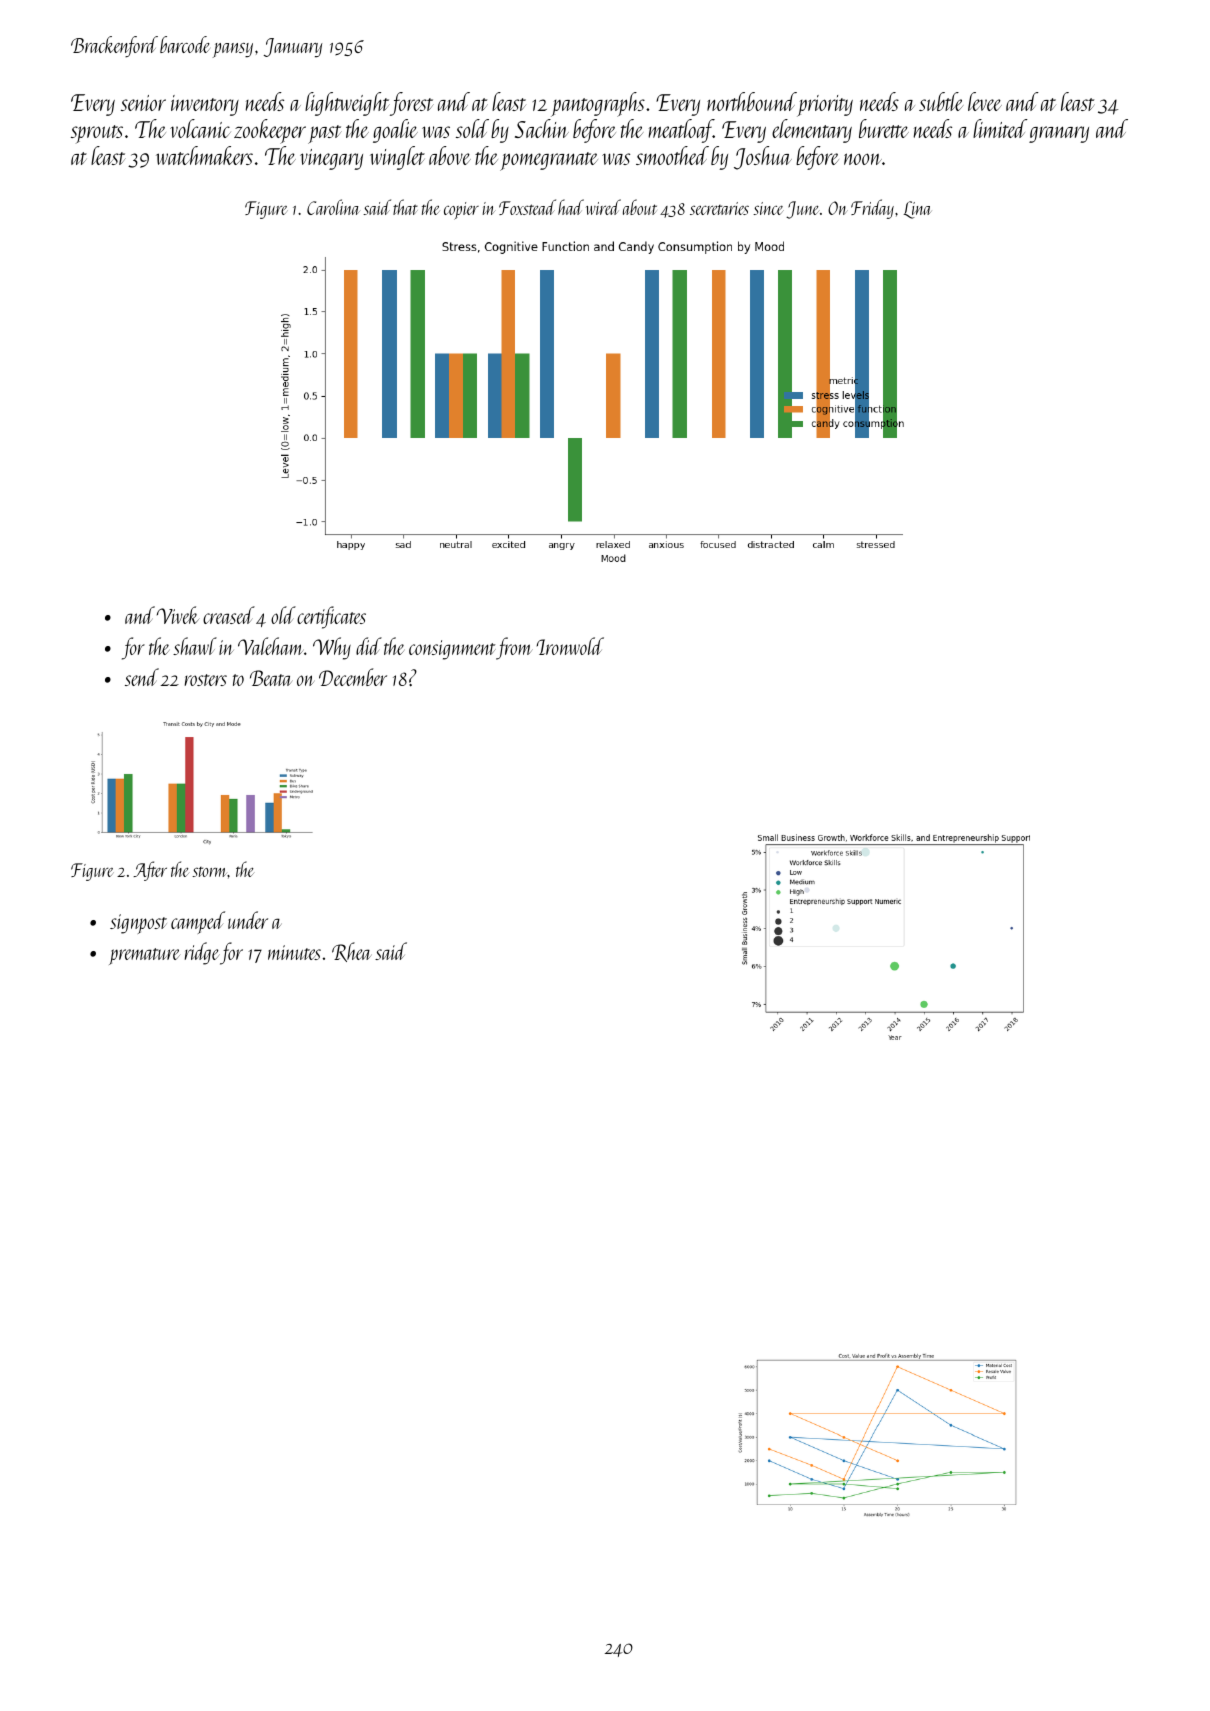 This screenshot has width=1210, height=1711. What do you see at coordinates (270, 131) in the screenshot?
I see `zookeeper` at bounding box center [270, 131].
